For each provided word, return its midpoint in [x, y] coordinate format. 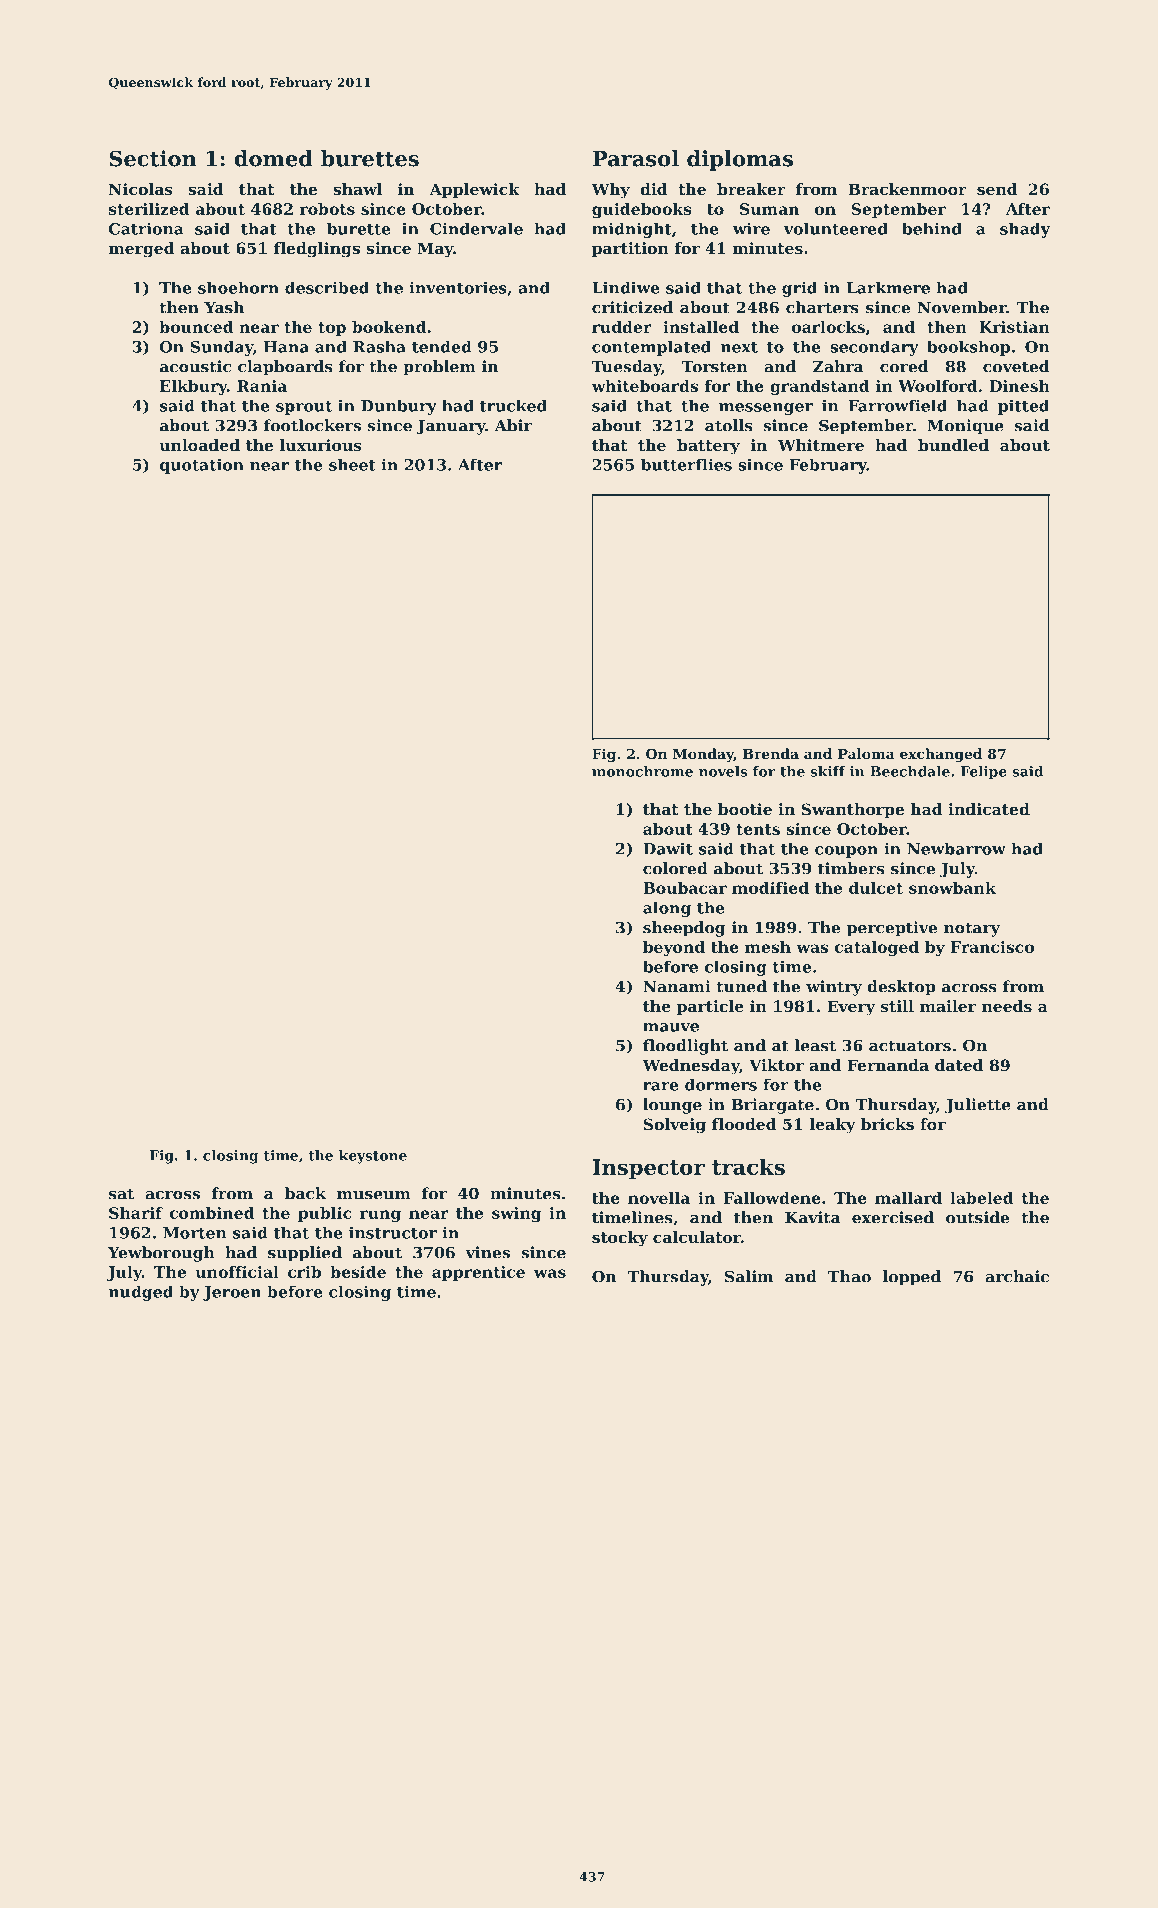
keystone [373, 1157]
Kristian [1014, 327]
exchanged [941, 755]
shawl [357, 189]
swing [516, 1214]
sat [121, 1194]
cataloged [877, 948]
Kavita [812, 1217]
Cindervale [476, 228]
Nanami [677, 986]
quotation [202, 466]
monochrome [642, 771]
